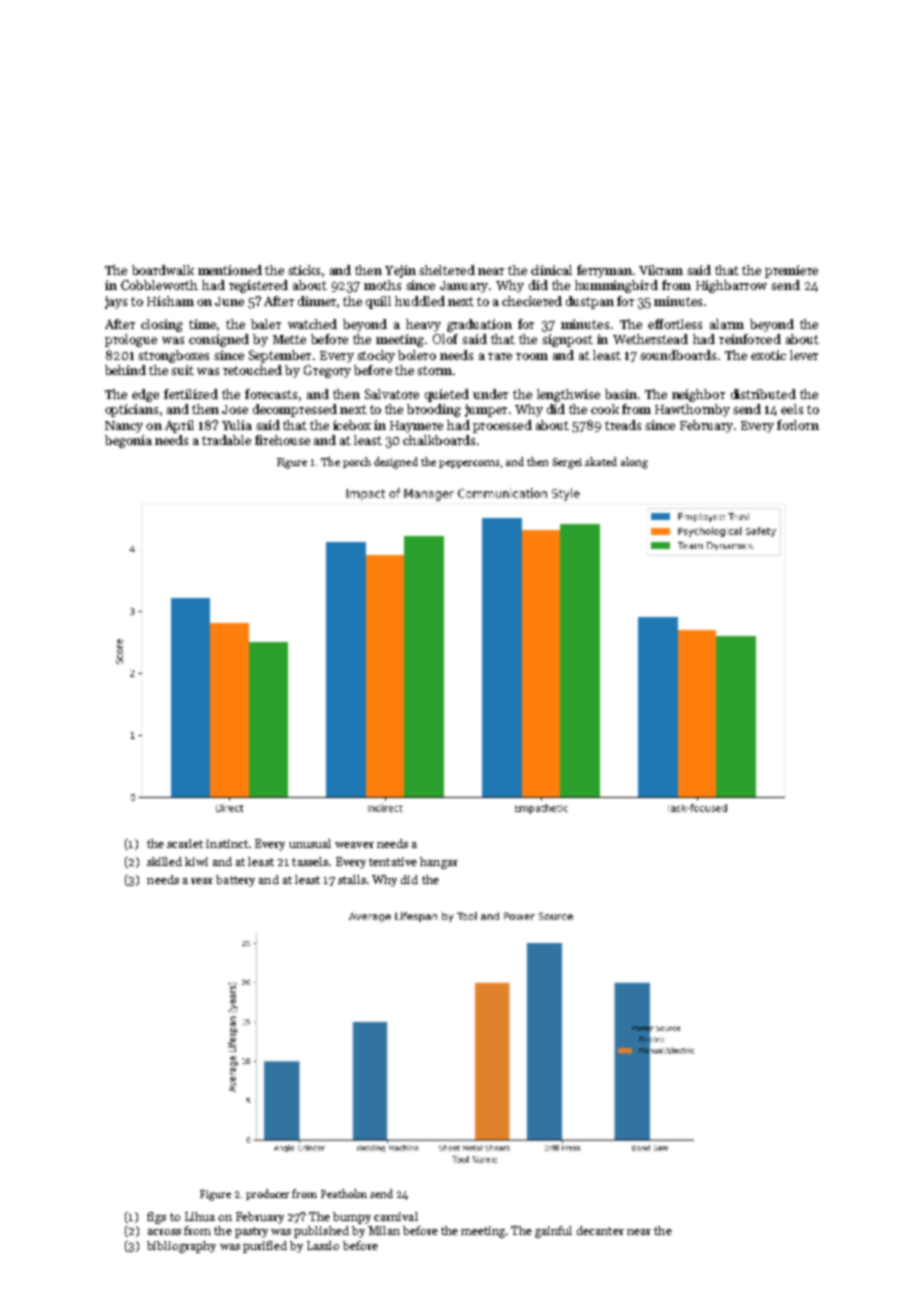  Describe the element at coordinates (317, 301) in the page. I see `dinner` at that location.
